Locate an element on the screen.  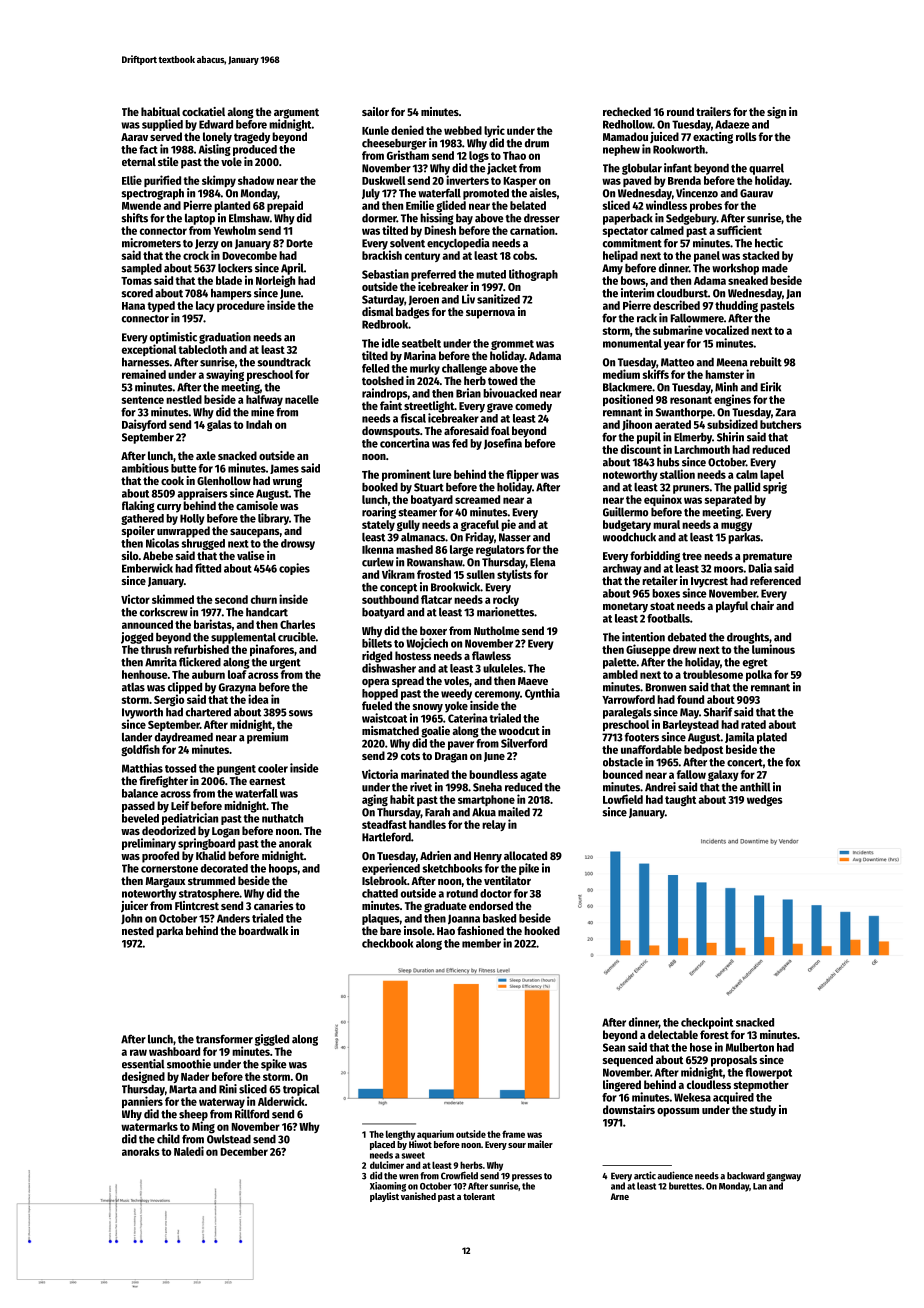
skimmed is located at coordinates (173, 599).
